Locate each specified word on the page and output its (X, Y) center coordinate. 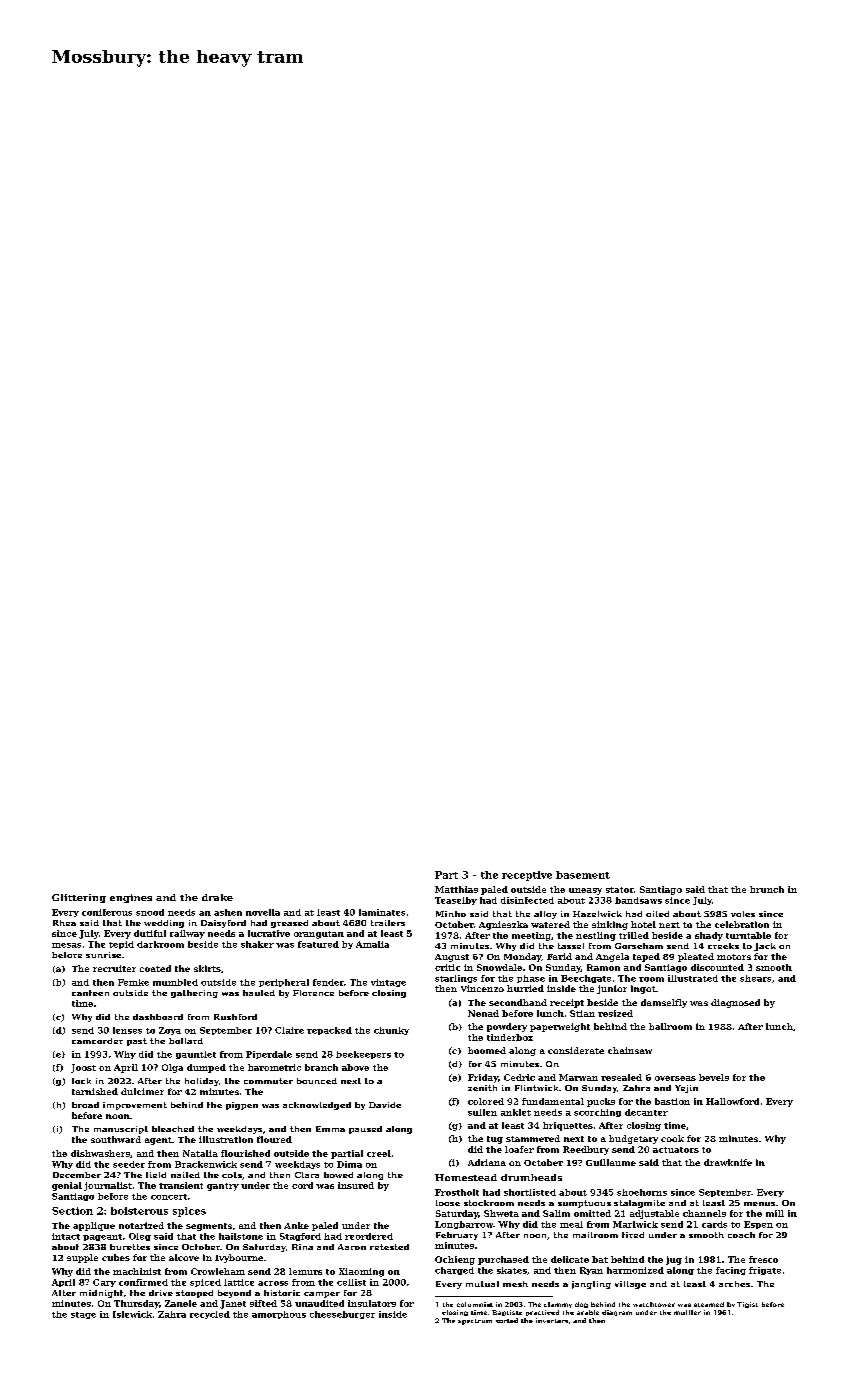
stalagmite (639, 1204)
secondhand (518, 1002)
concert (169, 1197)
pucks (601, 1102)
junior (612, 989)
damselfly (664, 1003)
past (137, 1042)
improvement (135, 1106)
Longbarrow (464, 1225)
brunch (767, 889)
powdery (507, 1027)
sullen (482, 1112)
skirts (207, 968)
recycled (210, 1315)
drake (217, 897)
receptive (527, 876)
